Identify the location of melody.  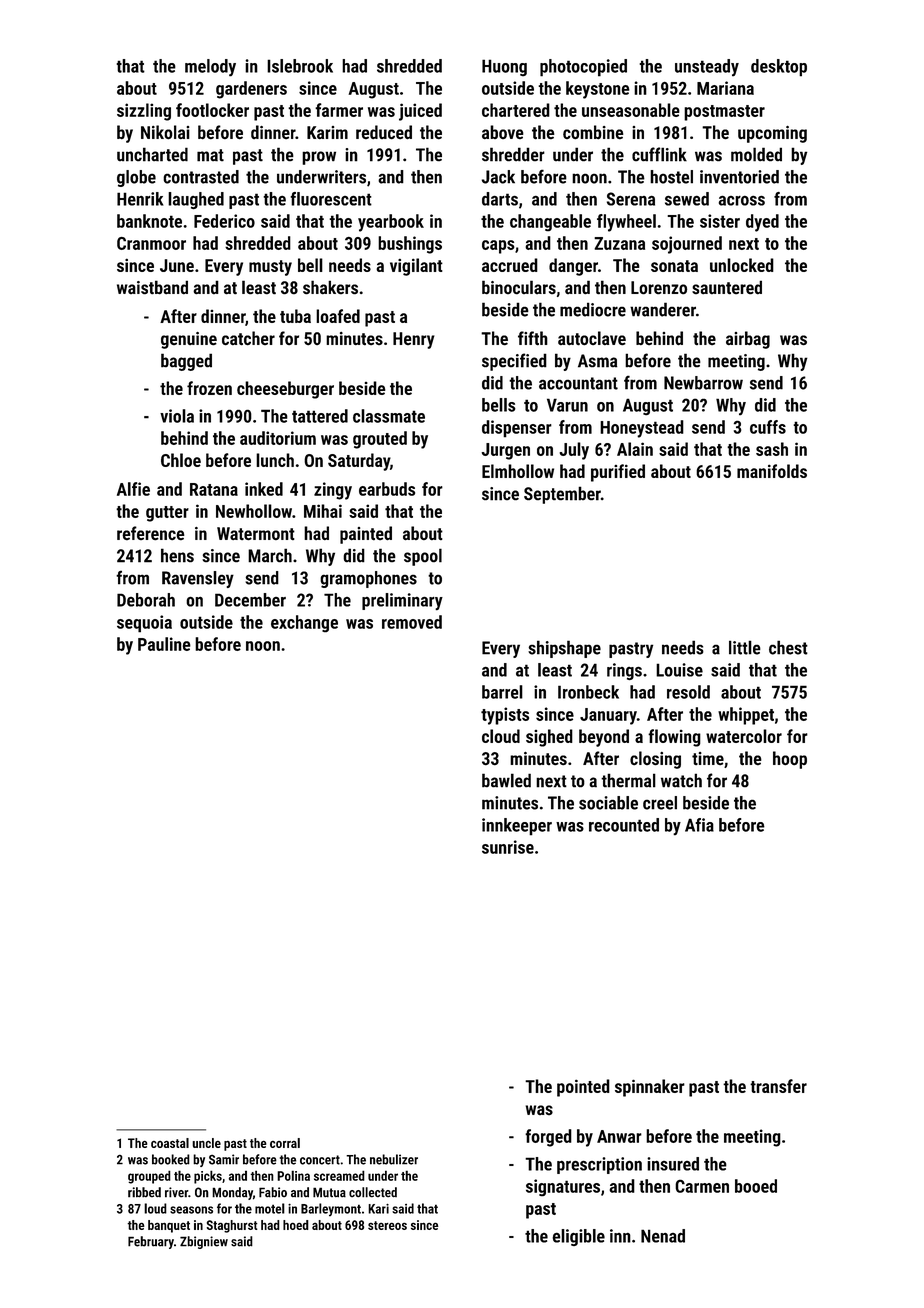
(210, 68).
